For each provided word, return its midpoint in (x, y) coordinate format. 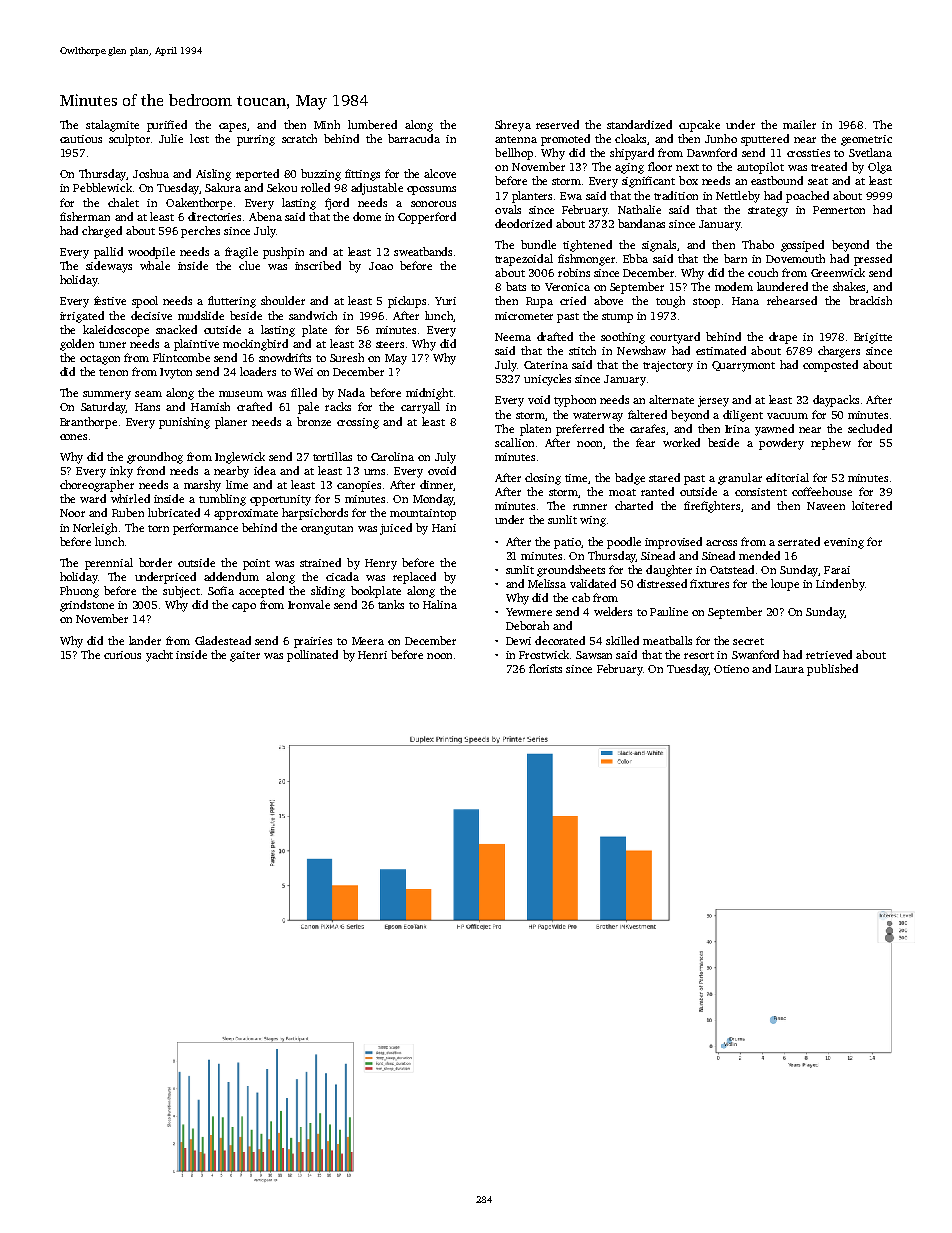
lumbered (372, 124)
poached (807, 197)
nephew (831, 444)
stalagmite (112, 126)
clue (249, 265)
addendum (231, 576)
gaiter (245, 656)
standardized (639, 124)
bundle (538, 244)
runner (590, 507)
